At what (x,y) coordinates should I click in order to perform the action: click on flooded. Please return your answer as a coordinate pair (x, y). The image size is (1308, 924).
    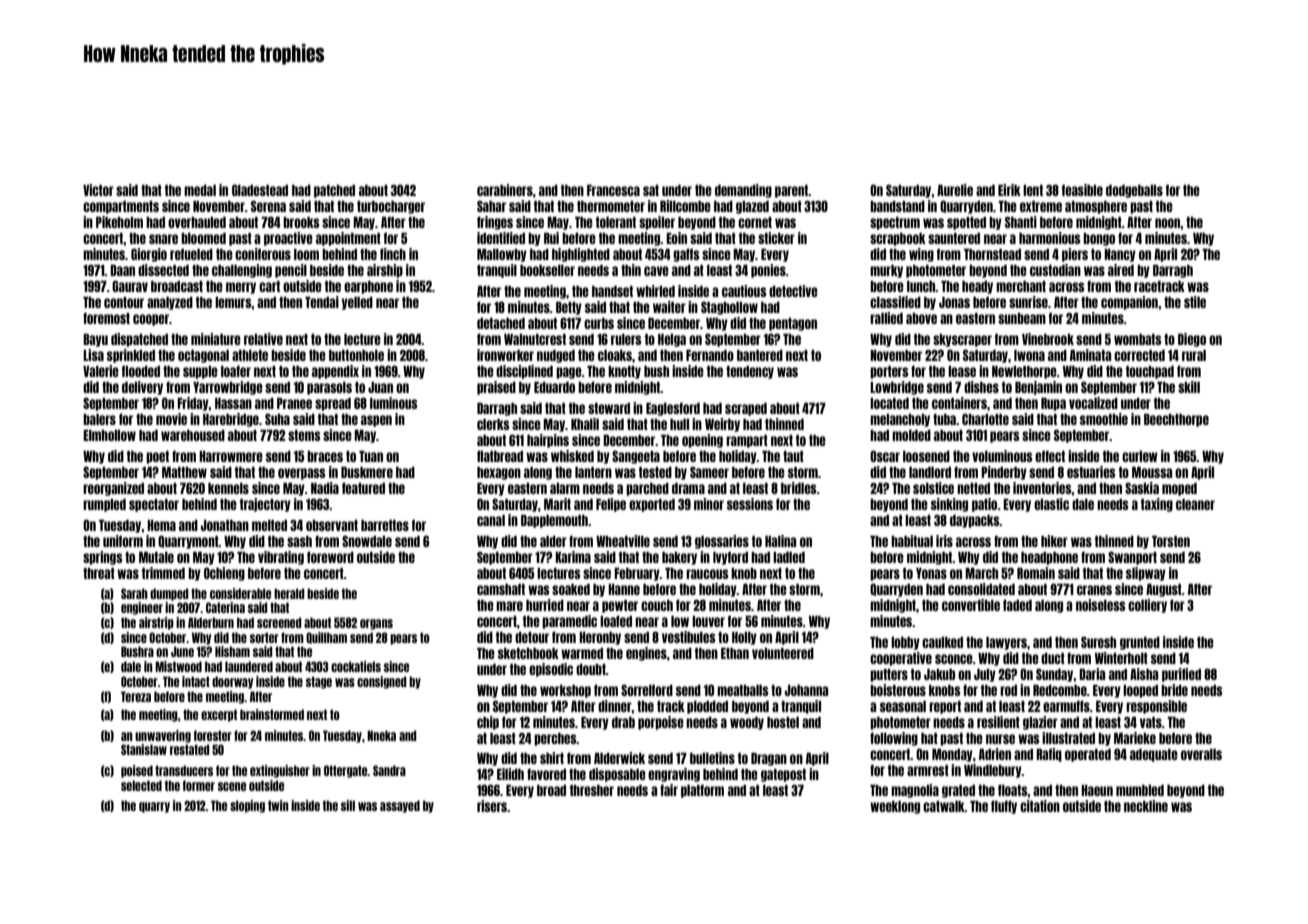
    Looking at the image, I should click on (141, 371).
